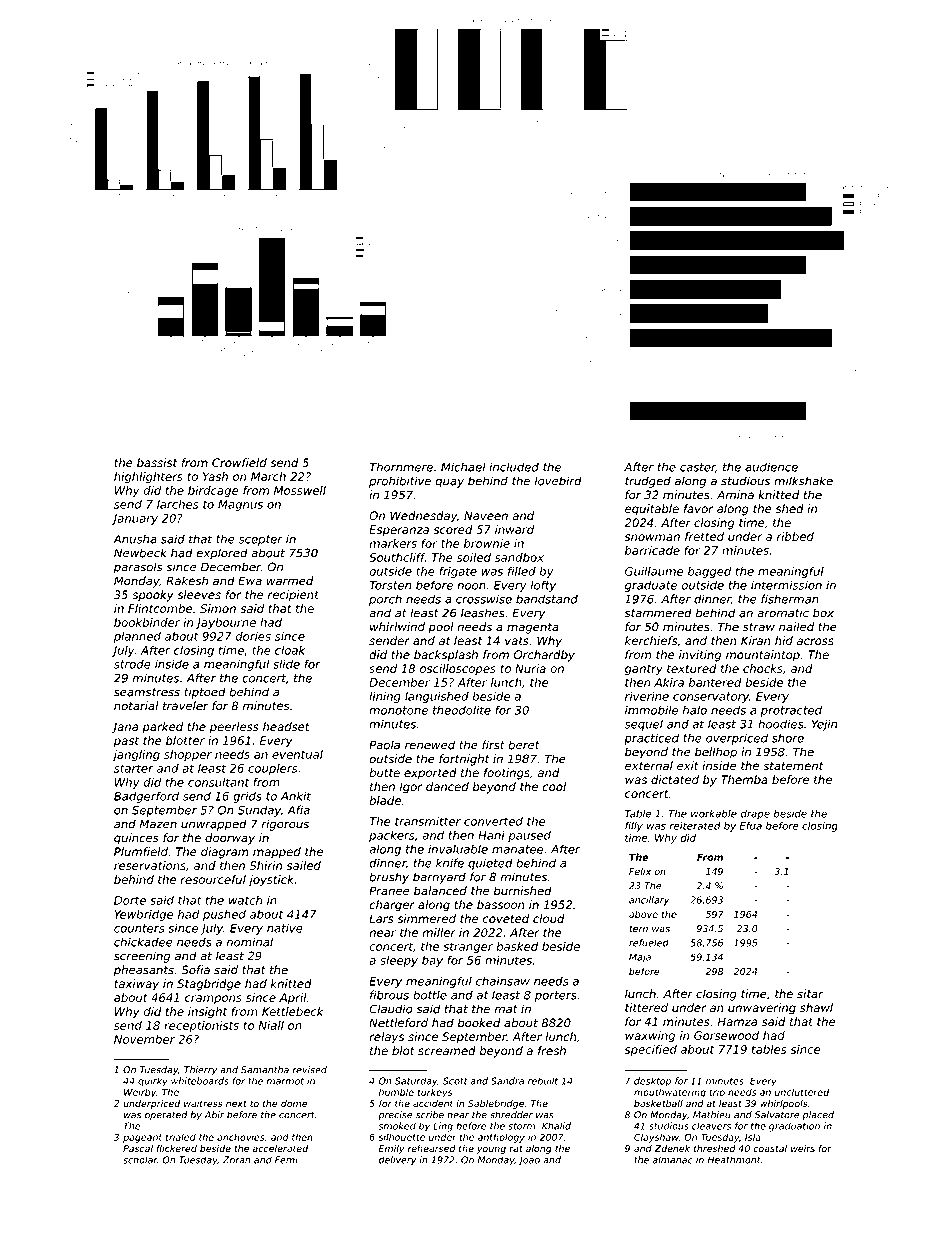 This document has width=952, height=1233. I want to click on cloak, so click(290, 650).
